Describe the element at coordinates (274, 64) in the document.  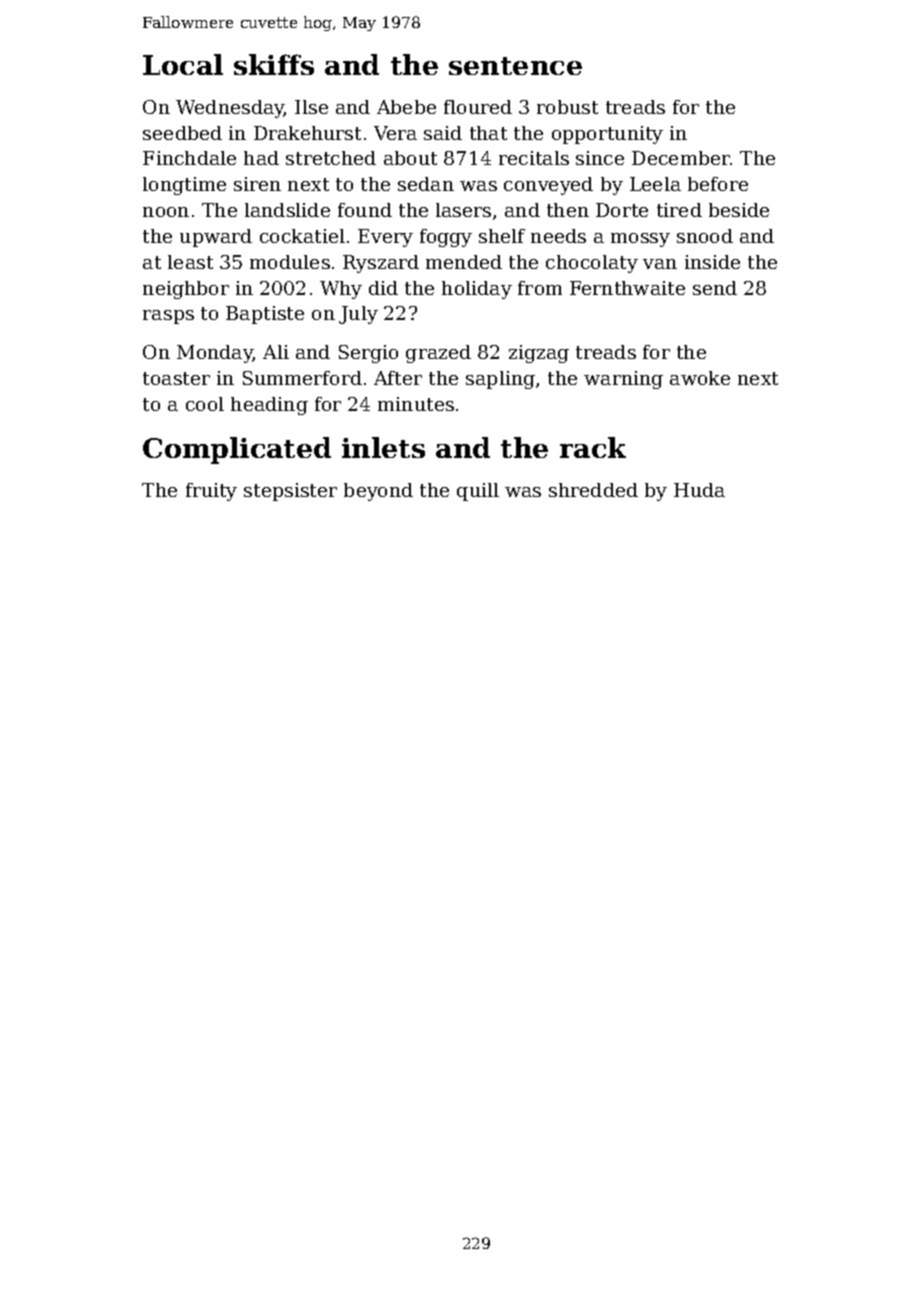
I see `skiffs` at that location.
